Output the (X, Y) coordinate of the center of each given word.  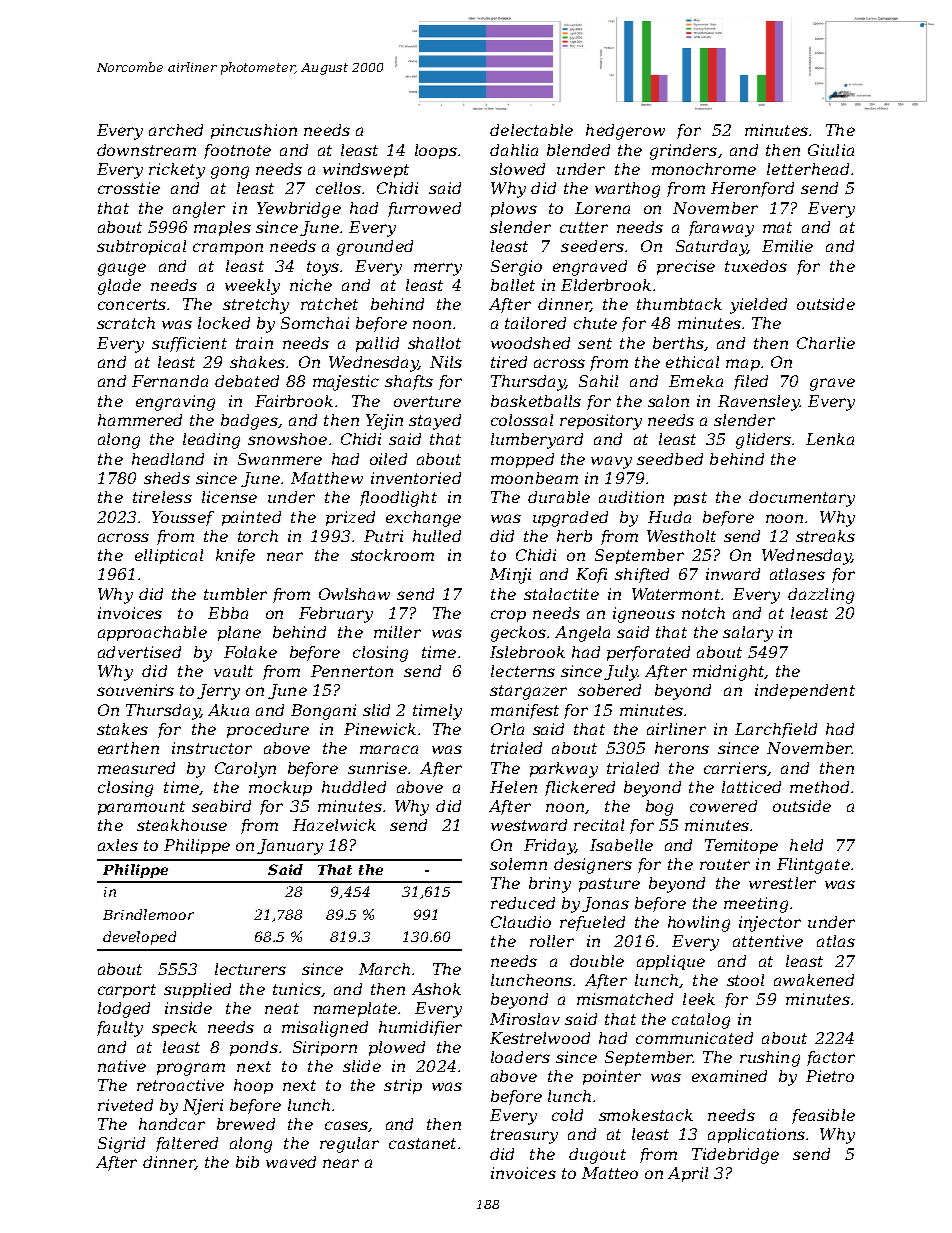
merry (438, 269)
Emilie (787, 246)
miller (397, 632)
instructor (212, 748)
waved (291, 1162)
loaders (520, 1057)
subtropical (141, 247)
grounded (375, 248)
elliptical (169, 556)
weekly (252, 287)
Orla (507, 729)
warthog (627, 190)
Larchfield (776, 730)
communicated (694, 1038)
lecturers (250, 969)
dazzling (821, 596)
